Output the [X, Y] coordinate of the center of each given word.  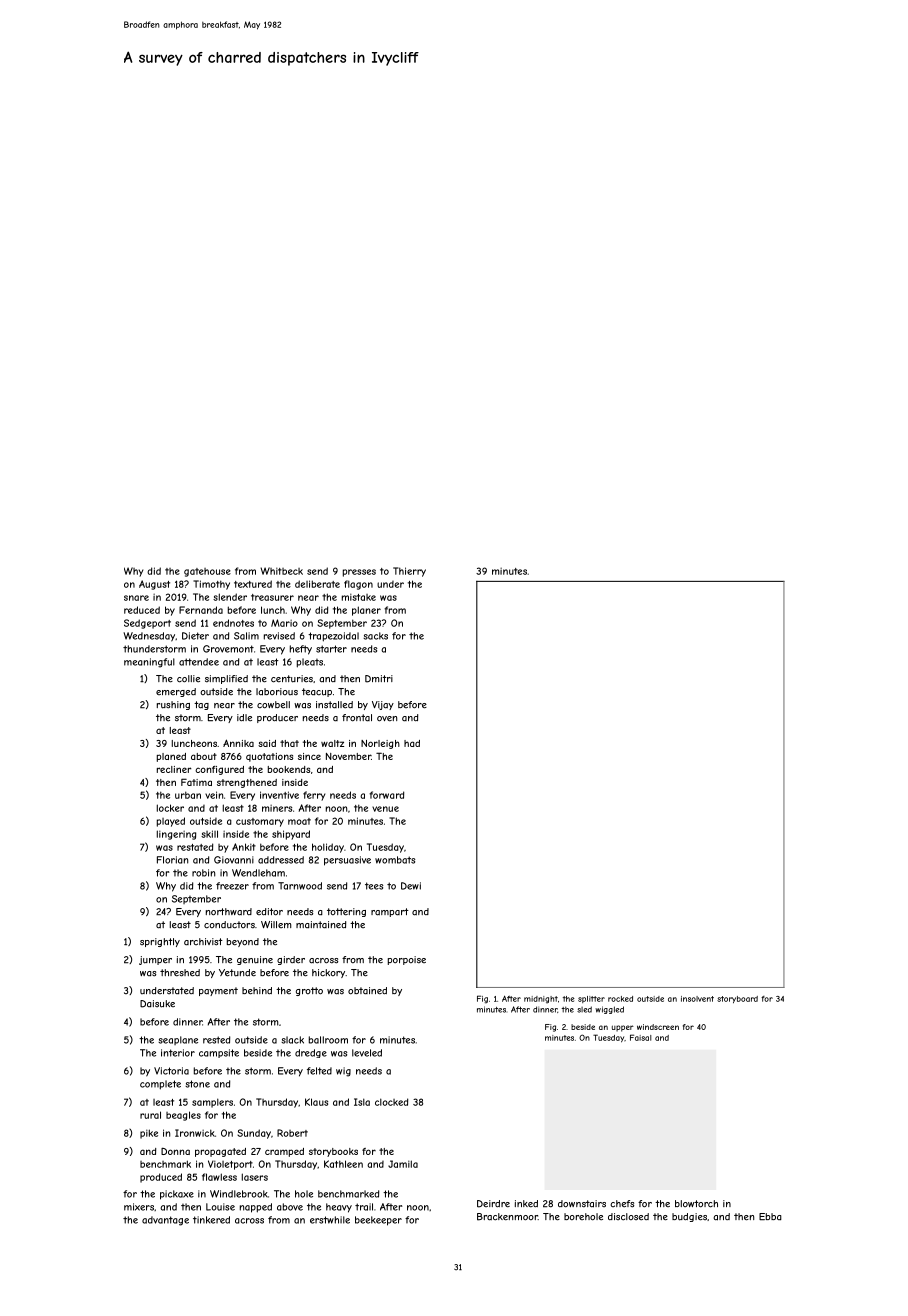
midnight [541, 1000]
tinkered [211, 1220]
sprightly [160, 942]
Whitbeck [281, 571]
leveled [367, 1053]
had [412, 743]
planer [366, 611]
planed [171, 757]
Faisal [641, 1037]
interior [178, 1053]
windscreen [658, 1027]
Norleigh [380, 744]
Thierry [409, 572]
